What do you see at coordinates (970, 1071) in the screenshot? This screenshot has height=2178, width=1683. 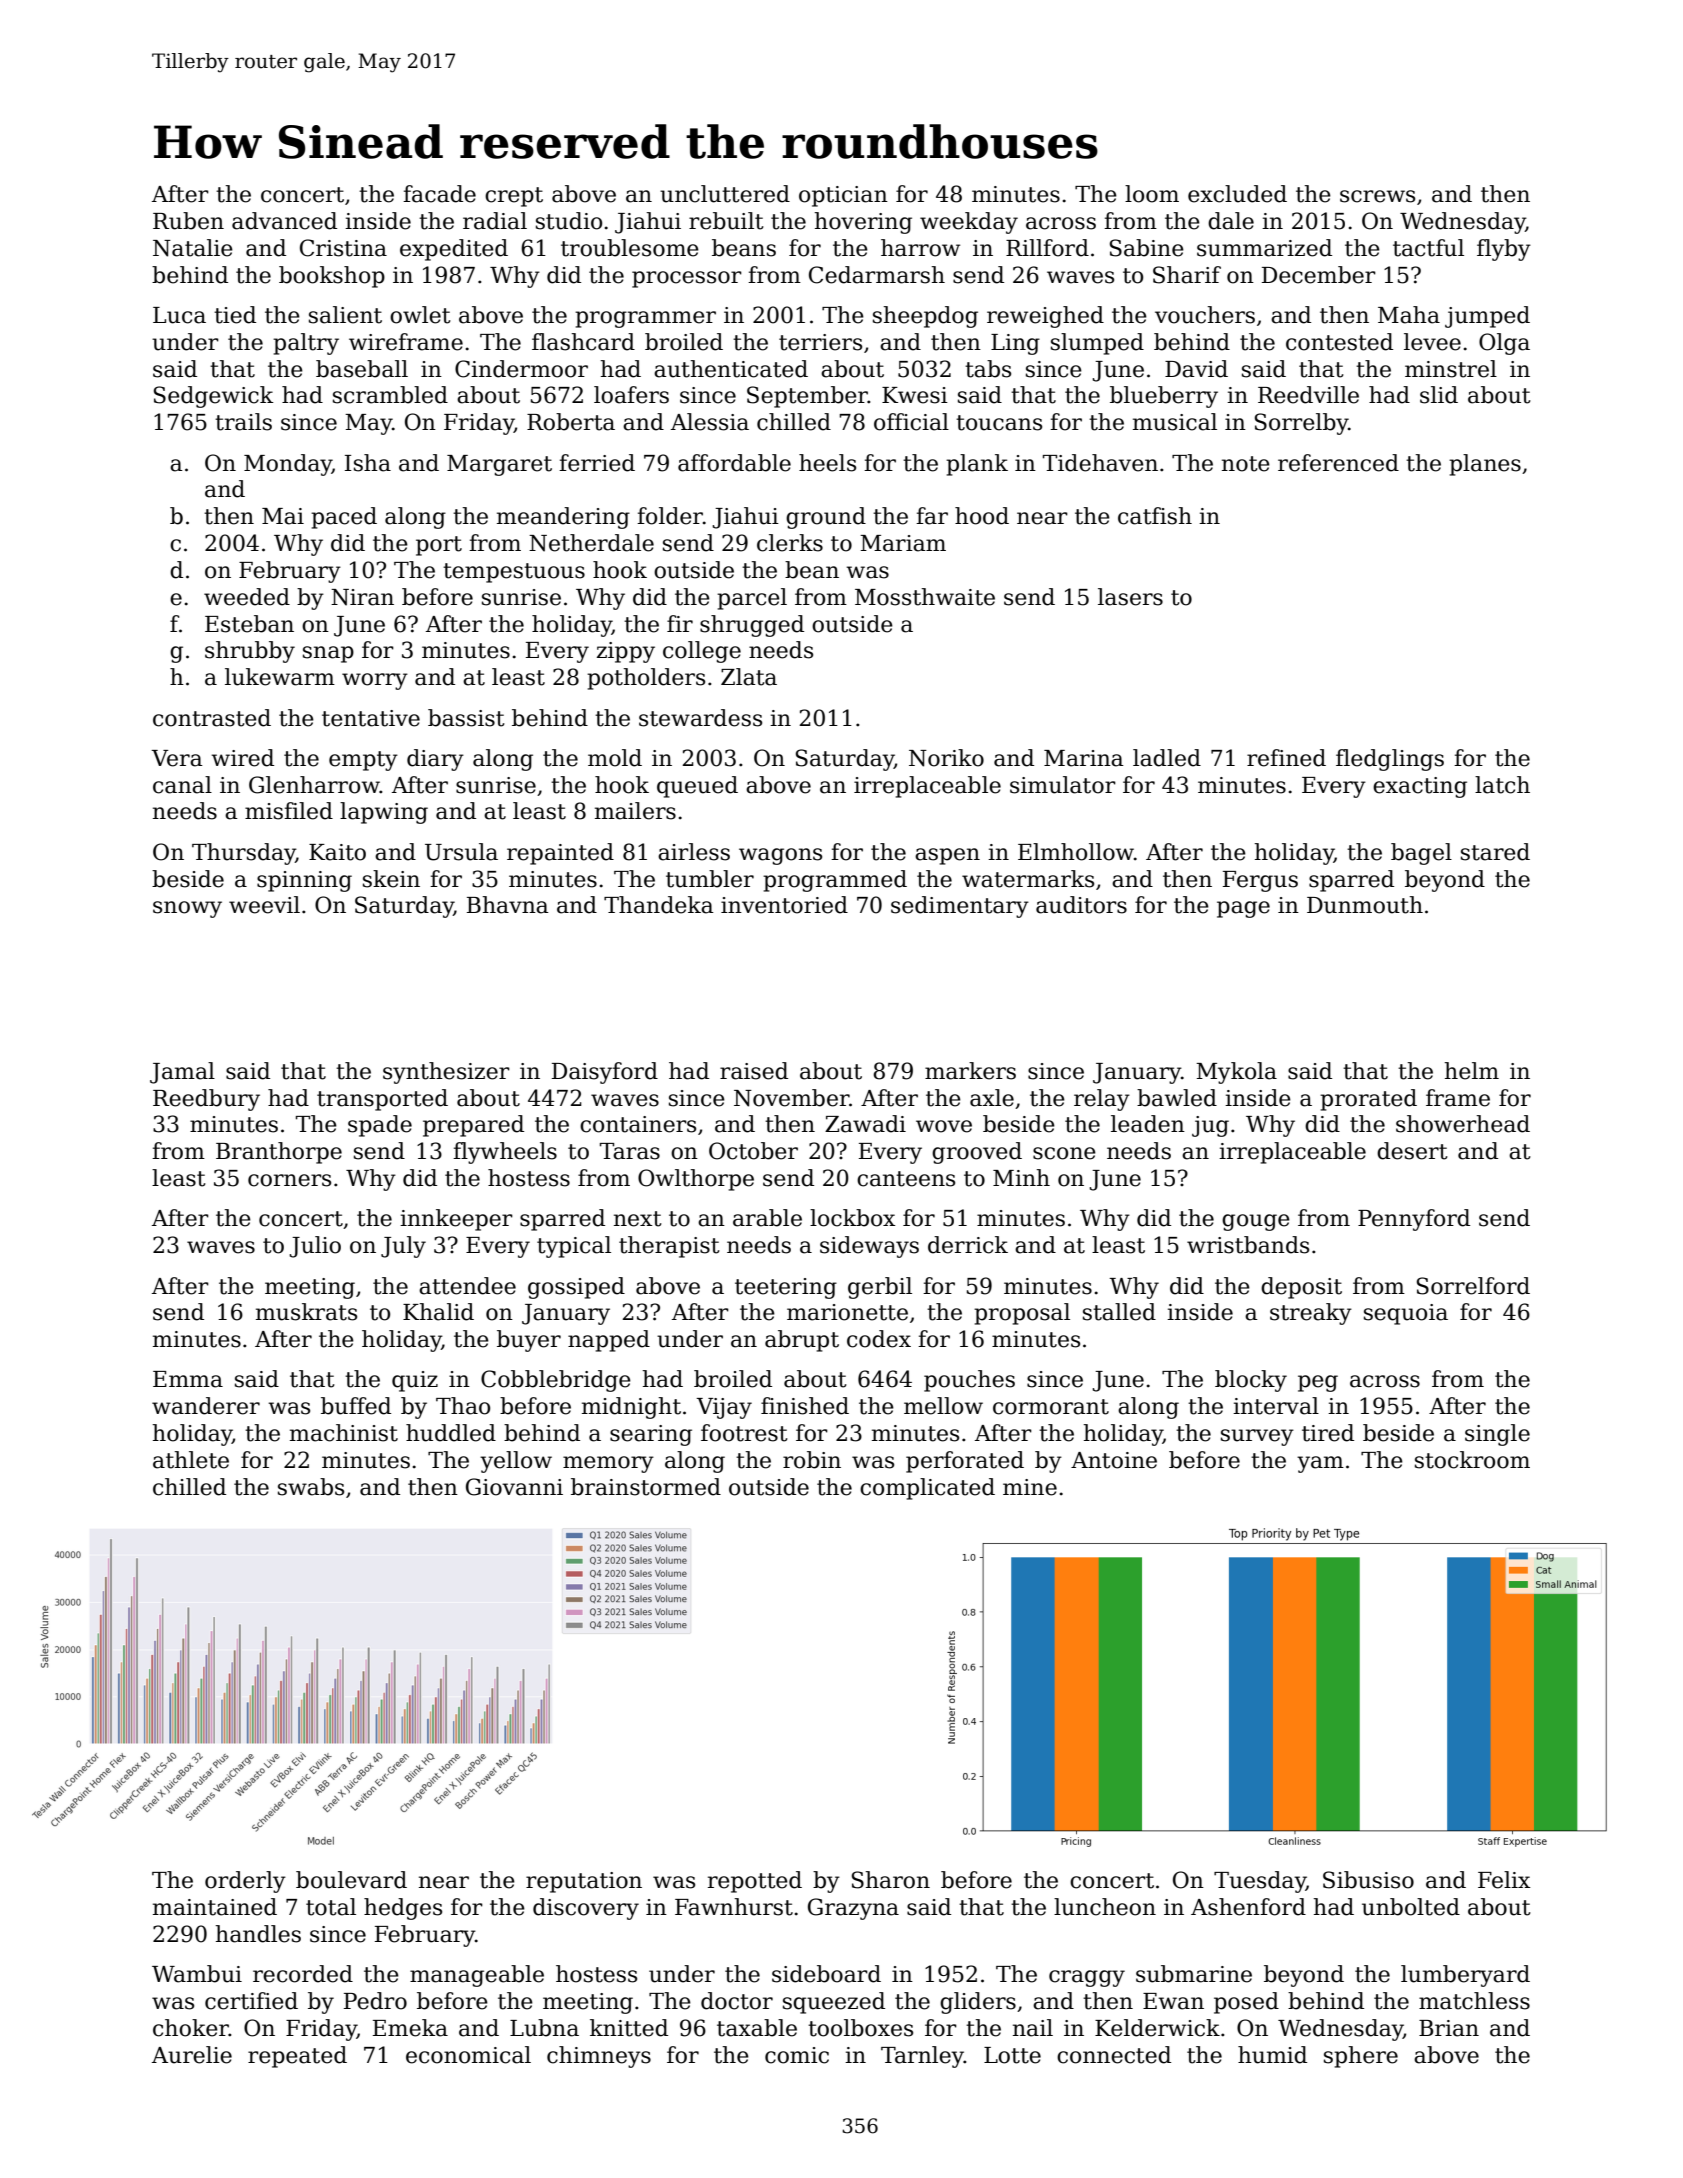 I see `markers` at bounding box center [970, 1071].
